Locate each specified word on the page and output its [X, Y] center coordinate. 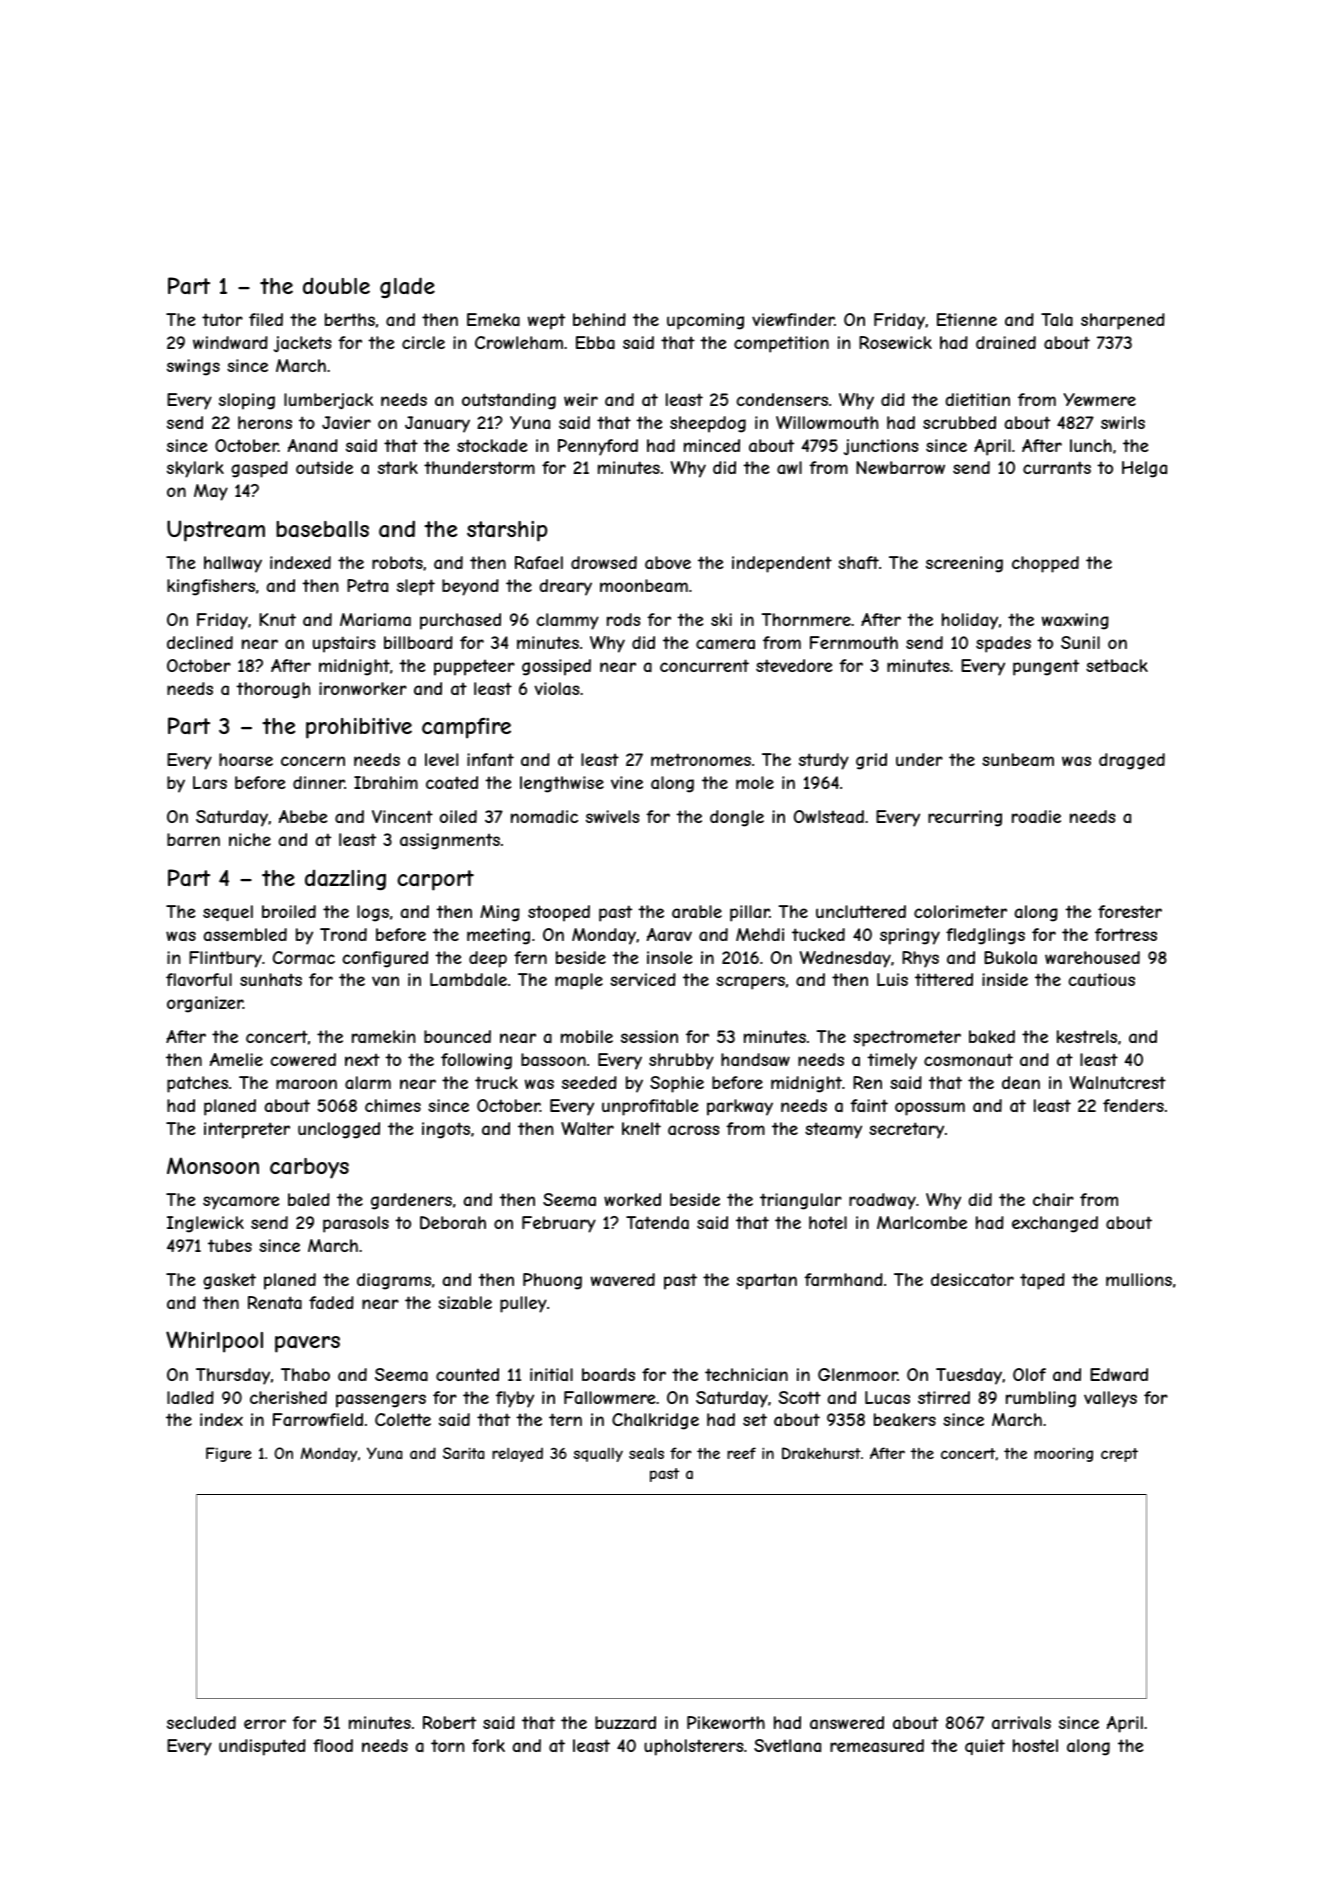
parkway [740, 1107]
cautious [1102, 979]
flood [333, 1745]
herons [265, 422]
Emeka [493, 319]
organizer [205, 1004]
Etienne [967, 319]
